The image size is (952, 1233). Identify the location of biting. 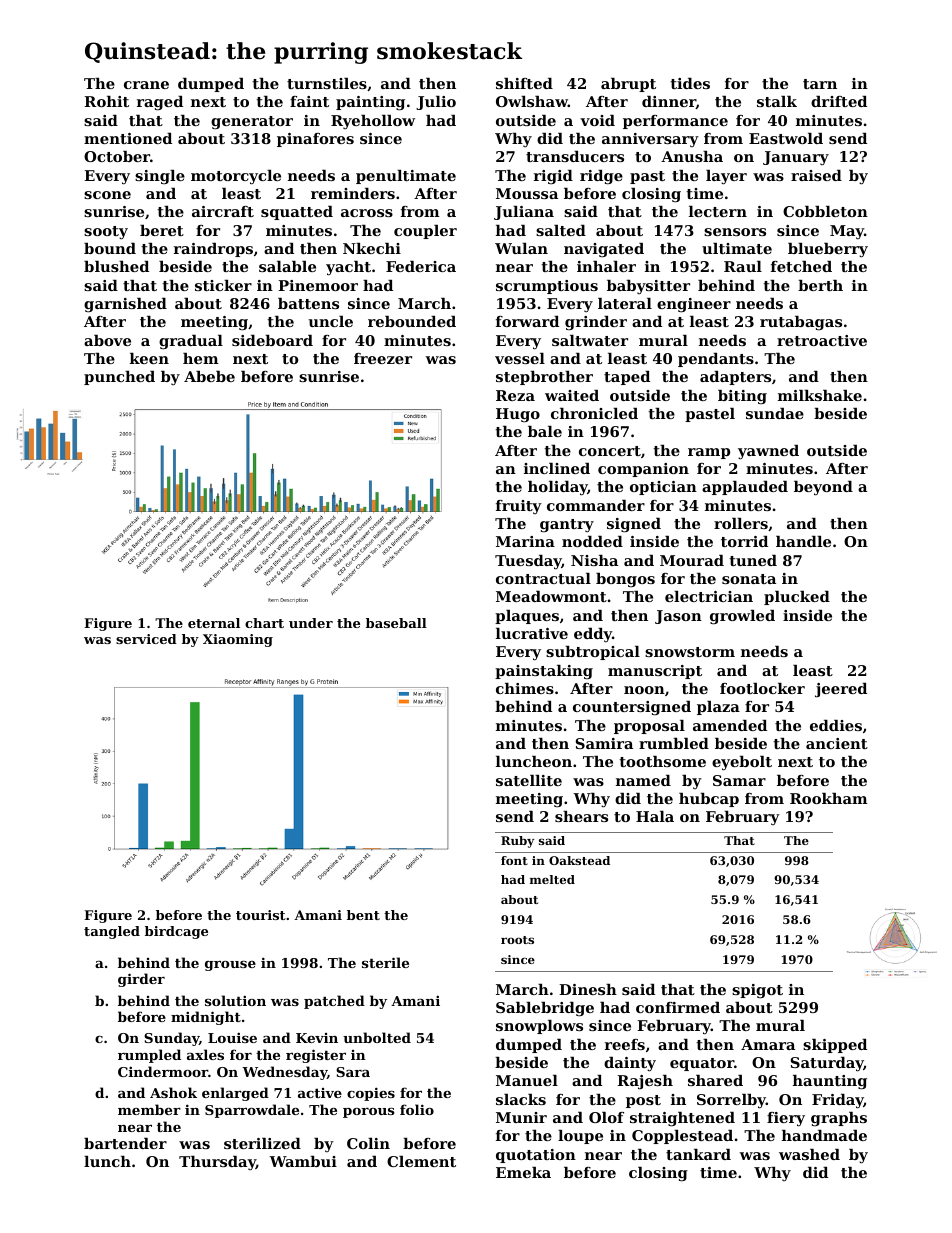
(742, 397).
